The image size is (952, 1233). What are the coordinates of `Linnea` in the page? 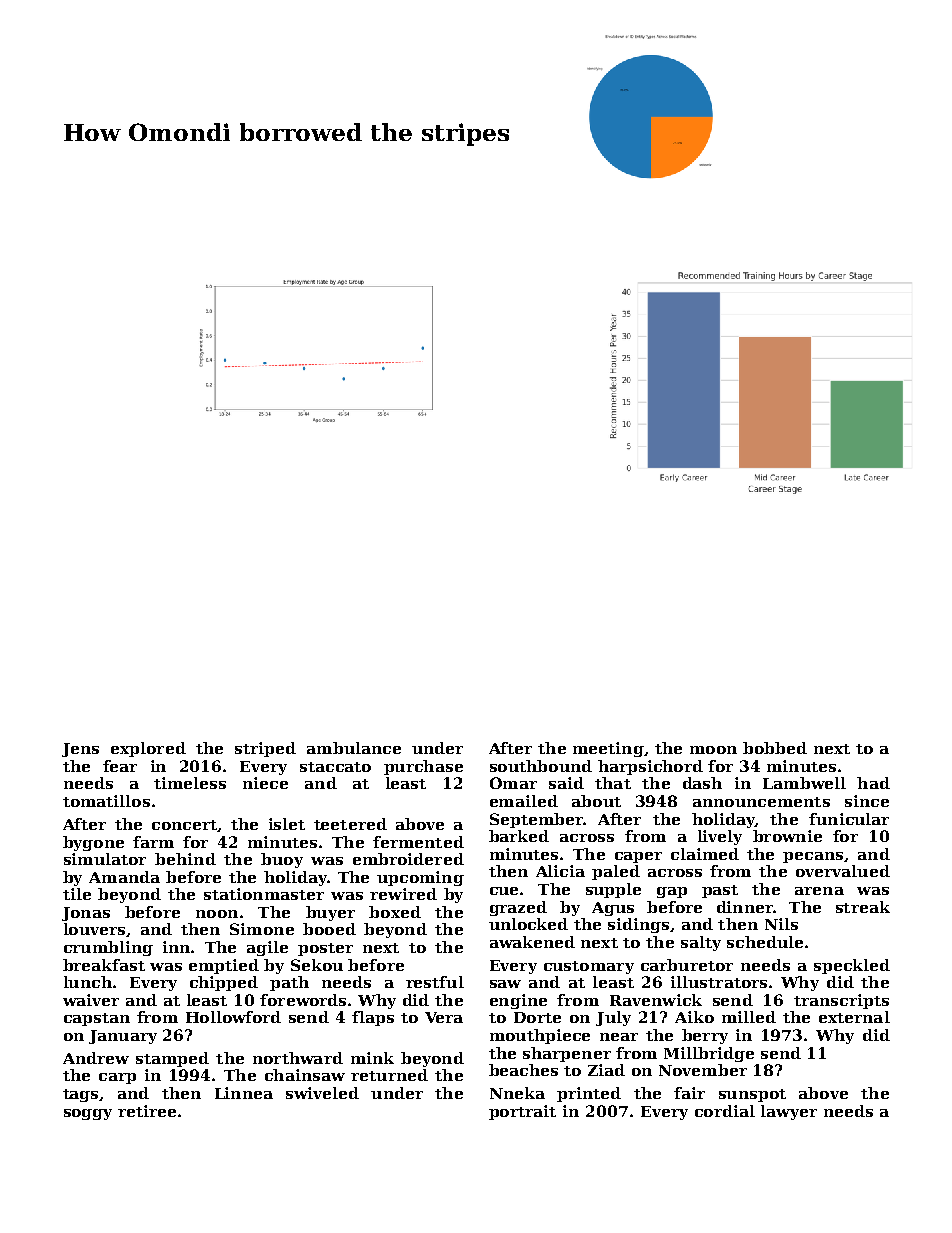 It's located at (244, 1093).
